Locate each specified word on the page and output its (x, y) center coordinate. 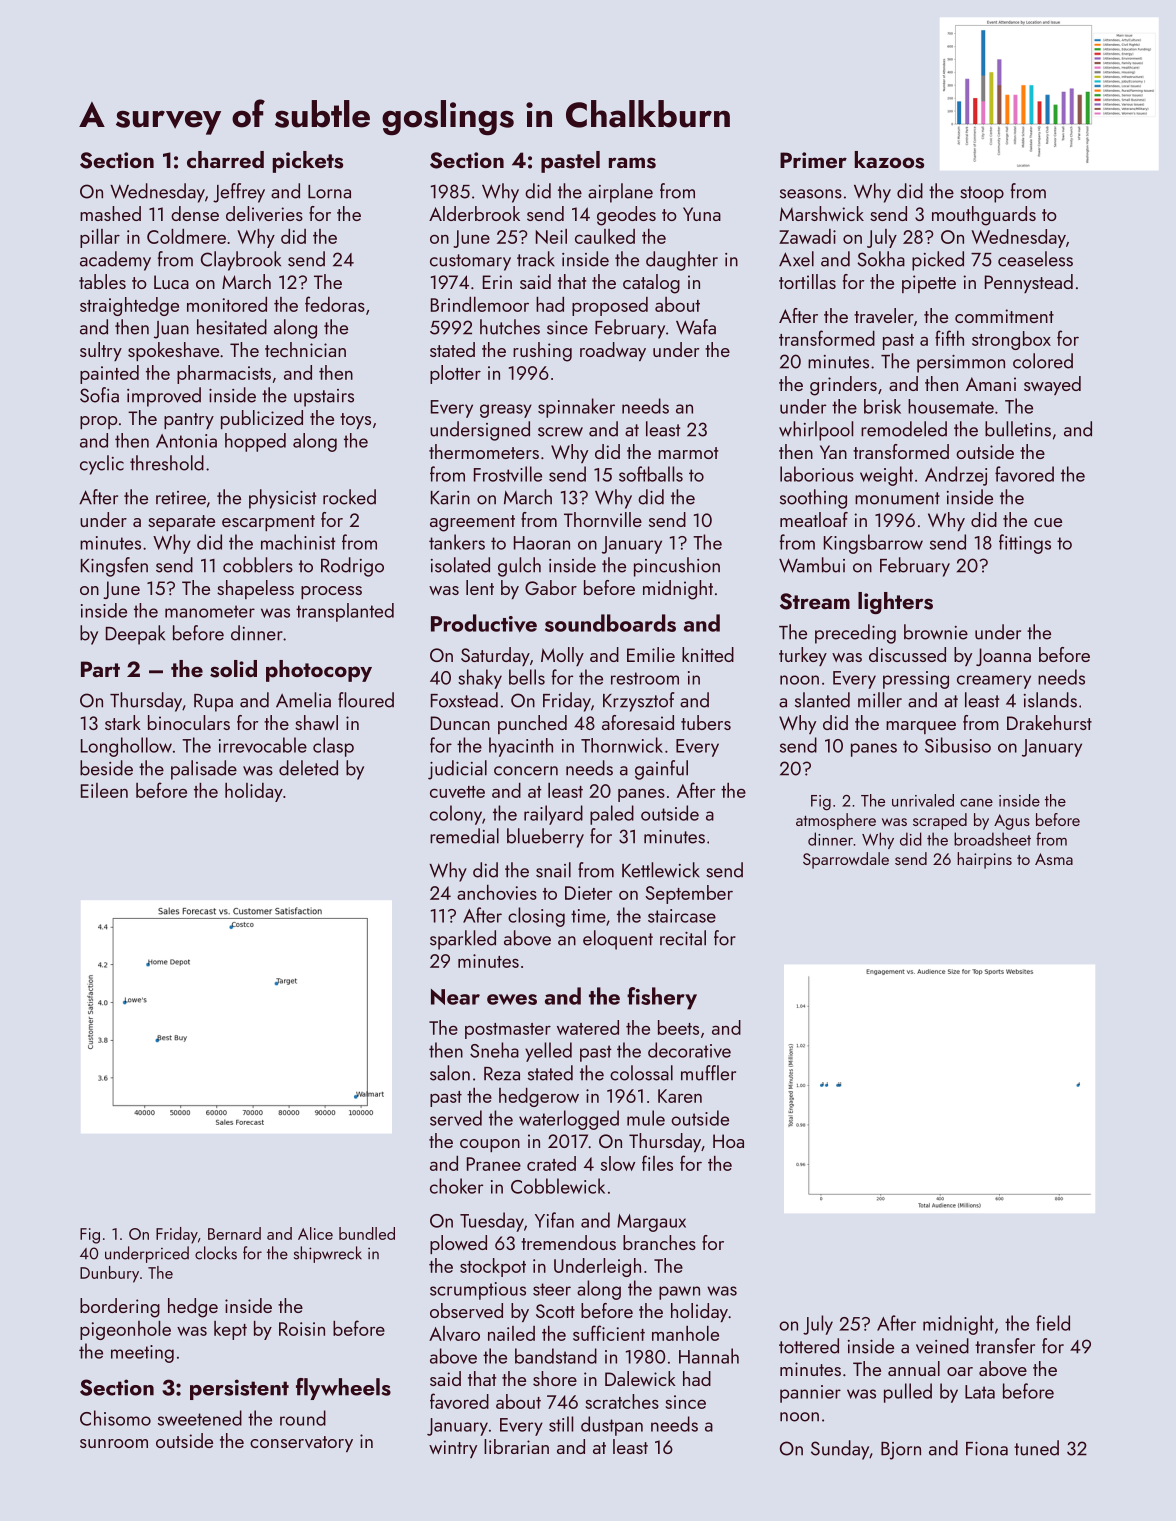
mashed (110, 213)
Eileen (104, 790)
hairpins (984, 860)
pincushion (677, 567)
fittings (1025, 544)
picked (938, 261)
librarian (516, 1446)
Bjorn (901, 1451)
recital (683, 938)
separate (181, 523)
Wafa (696, 327)
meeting (142, 1354)
